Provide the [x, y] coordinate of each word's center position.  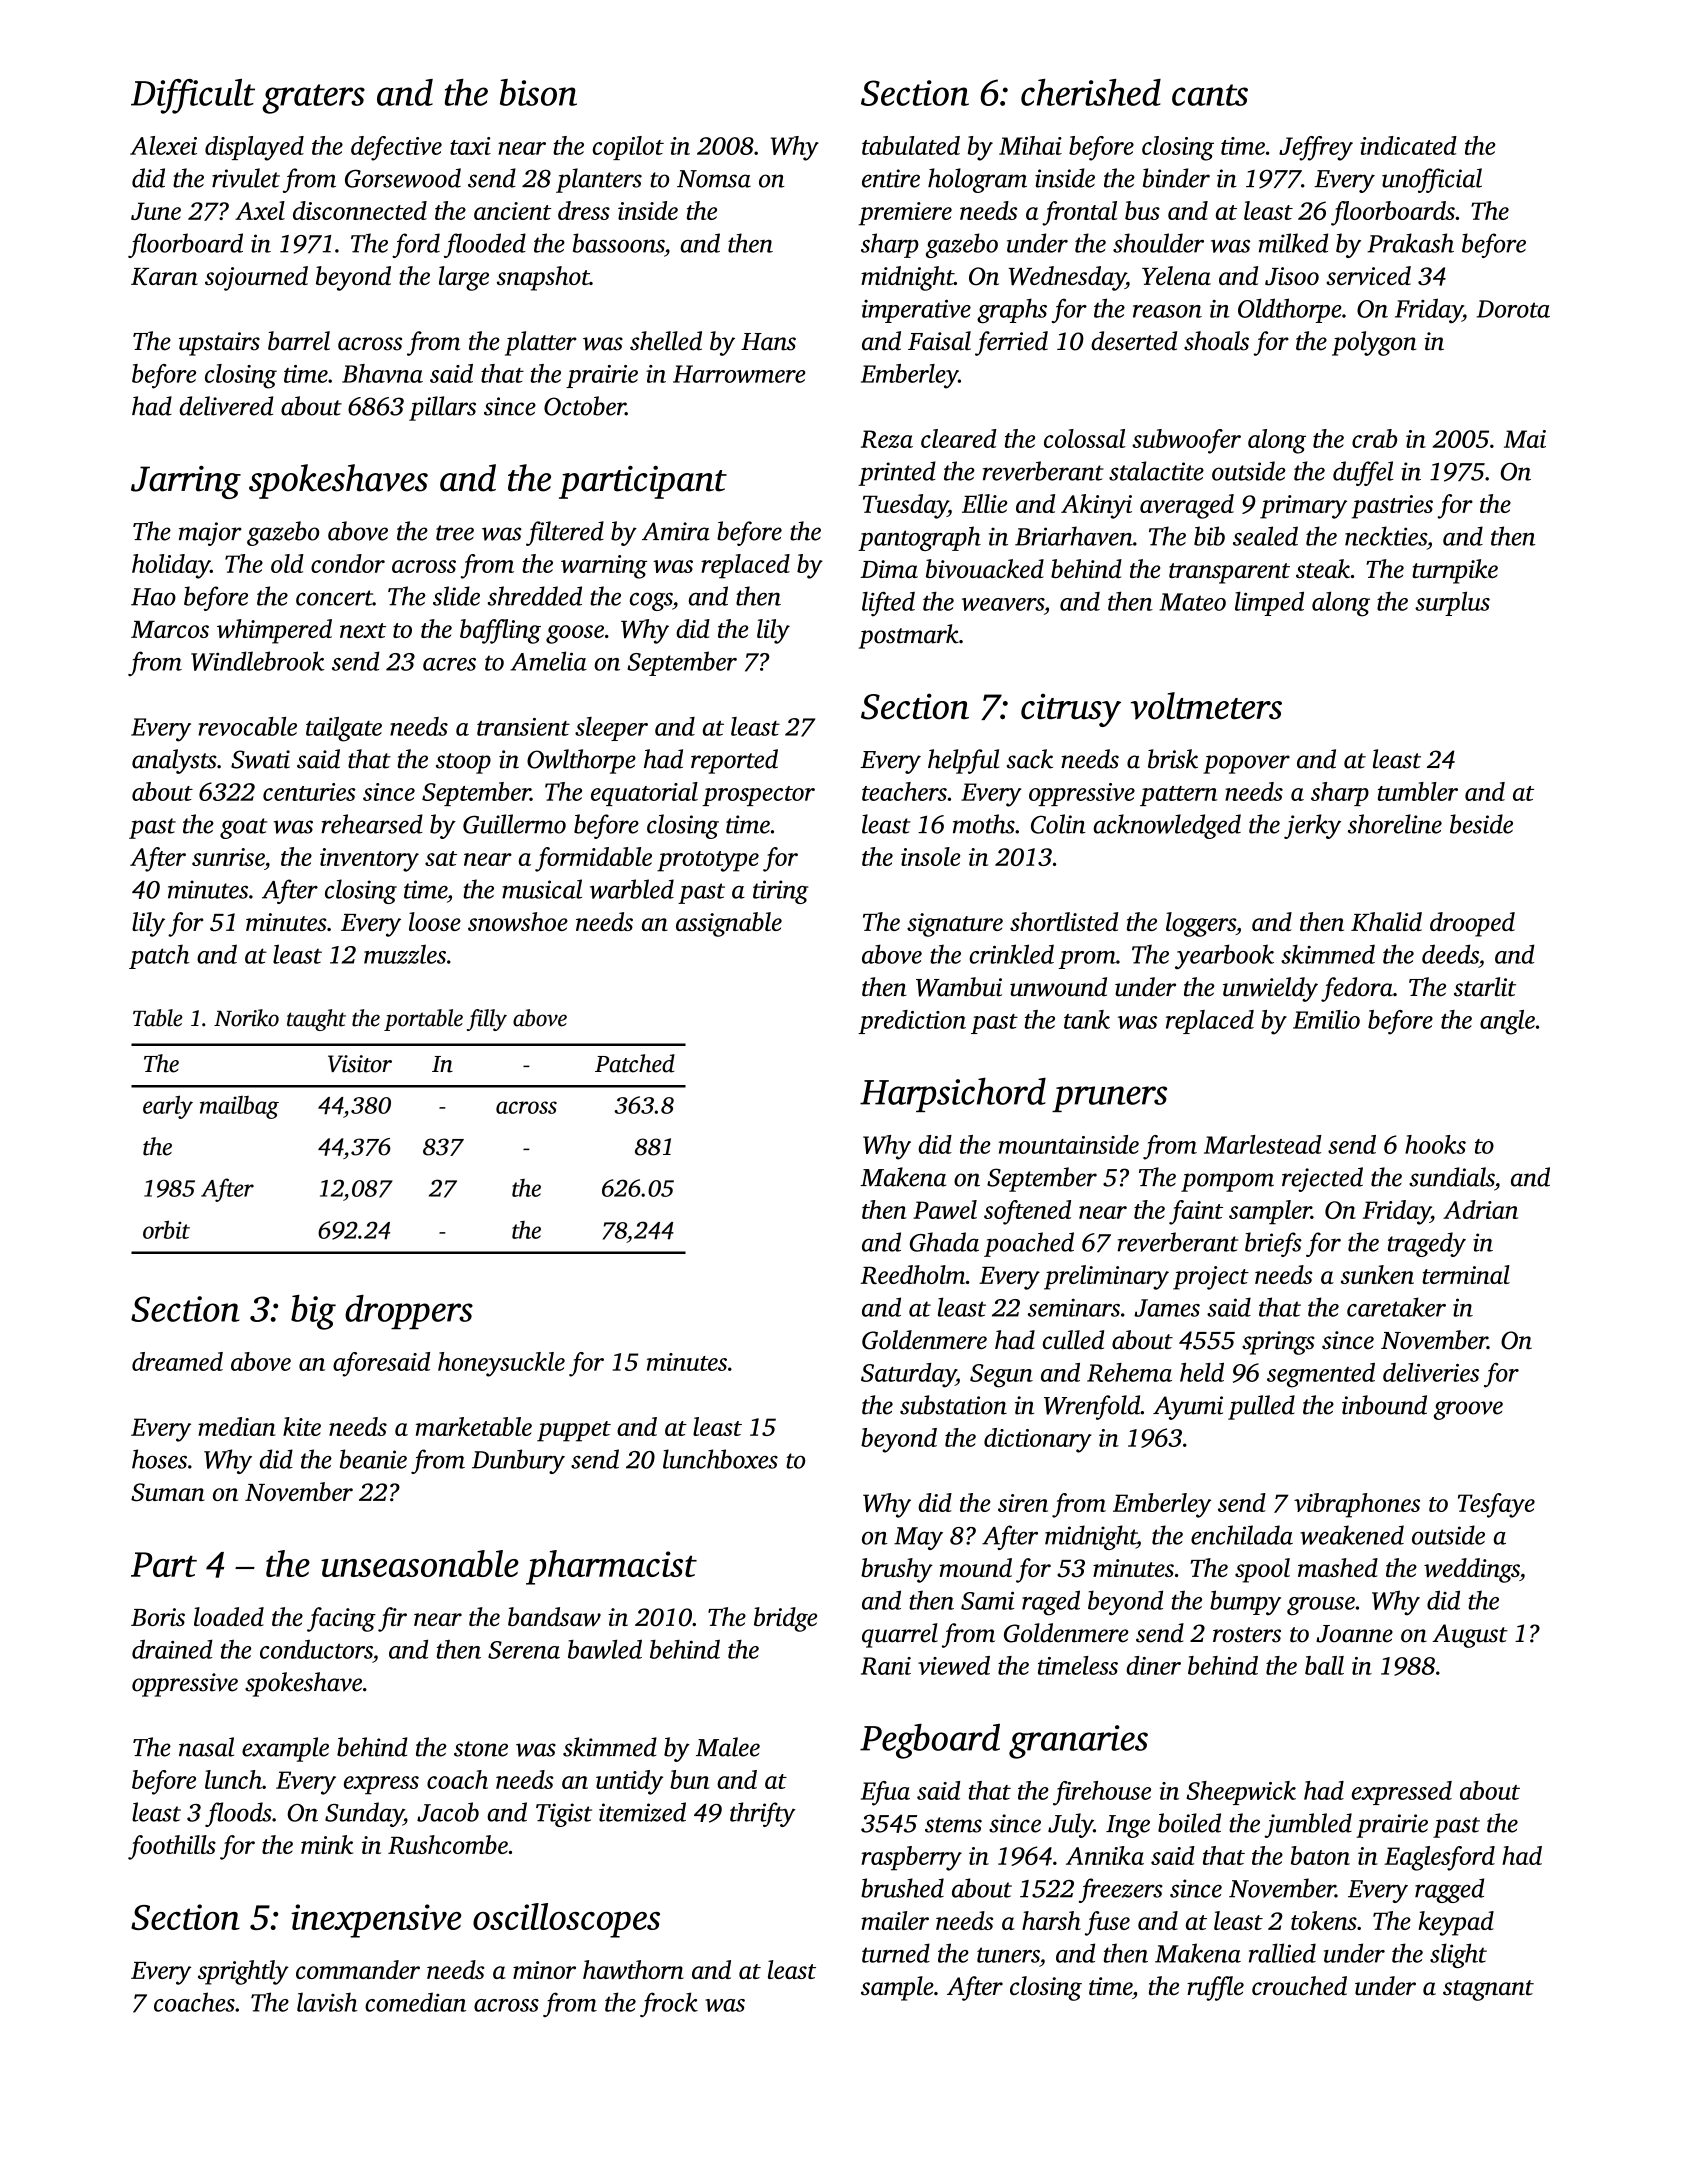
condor [348, 563]
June [156, 211]
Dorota [1513, 309]
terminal [1466, 1274]
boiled [1189, 1823]
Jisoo [1292, 276]
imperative [916, 311]
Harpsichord [953, 1094]
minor [544, 1970]
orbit [166, 1229]
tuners [1008, 1955]
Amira [676, 531]
